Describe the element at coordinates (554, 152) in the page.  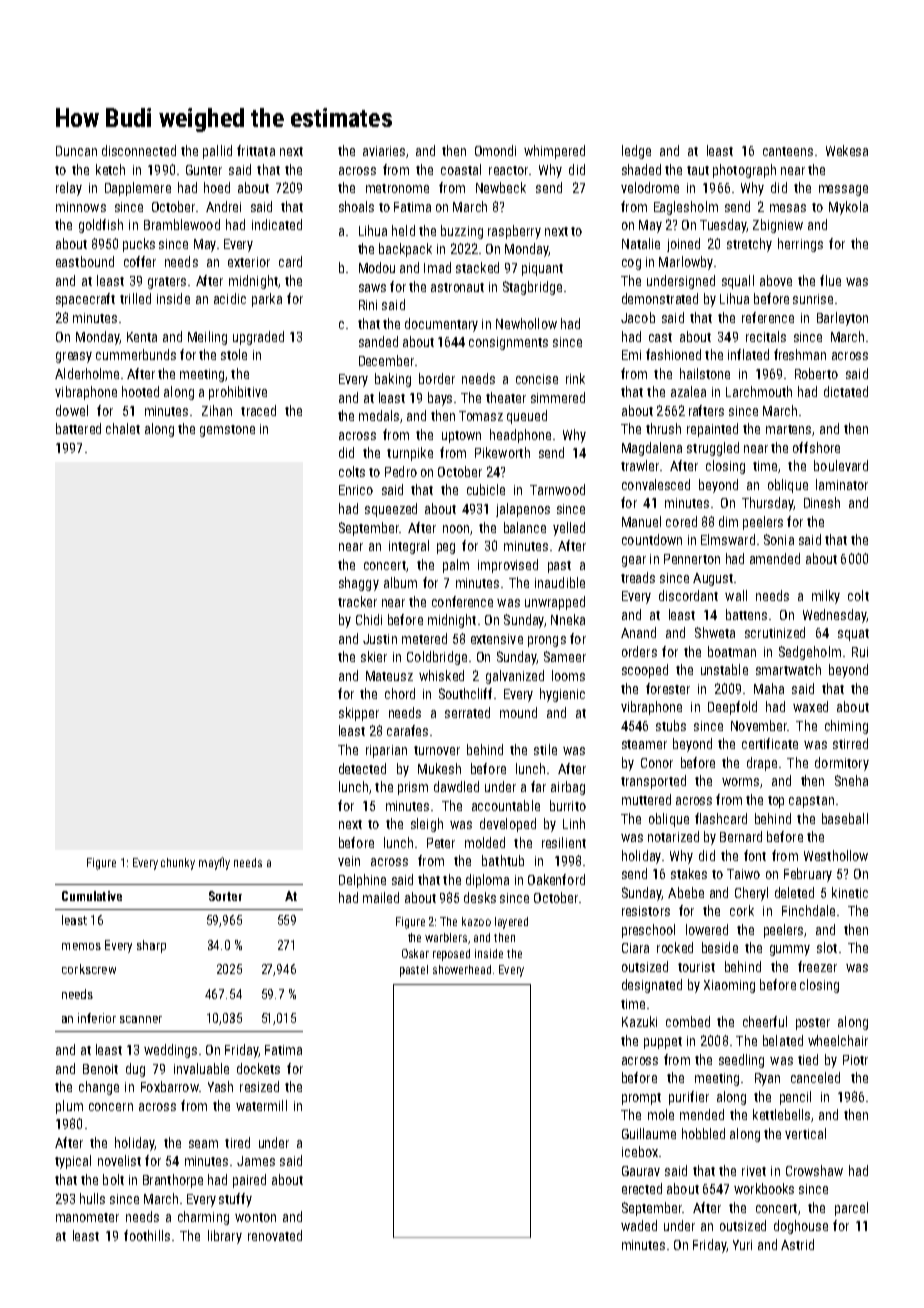
I see `whimpered` at that location.
